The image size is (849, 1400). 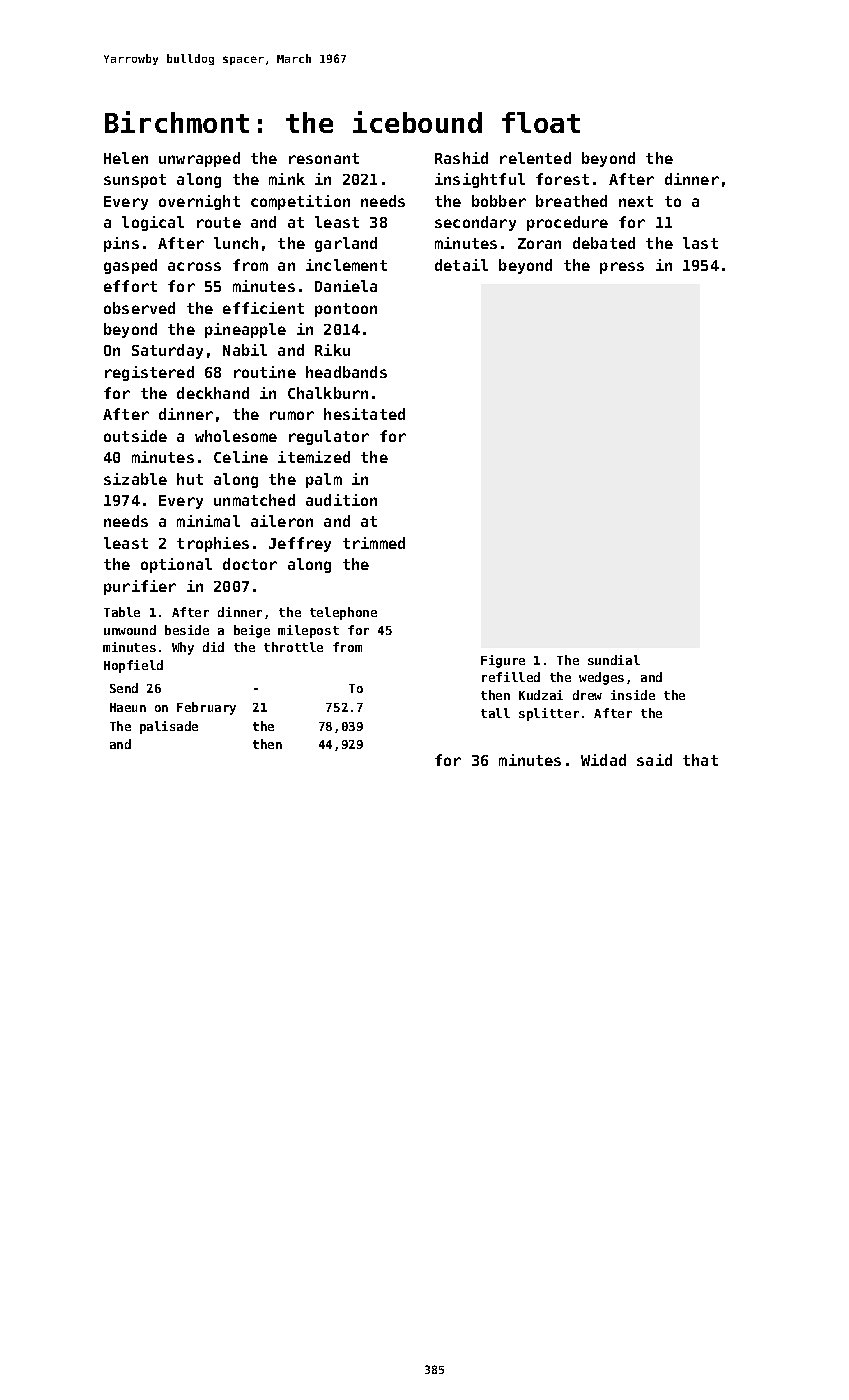 What do you see at coordinates (135, 436) in the image?
I see `outside` at bounding box center [135, 436].
